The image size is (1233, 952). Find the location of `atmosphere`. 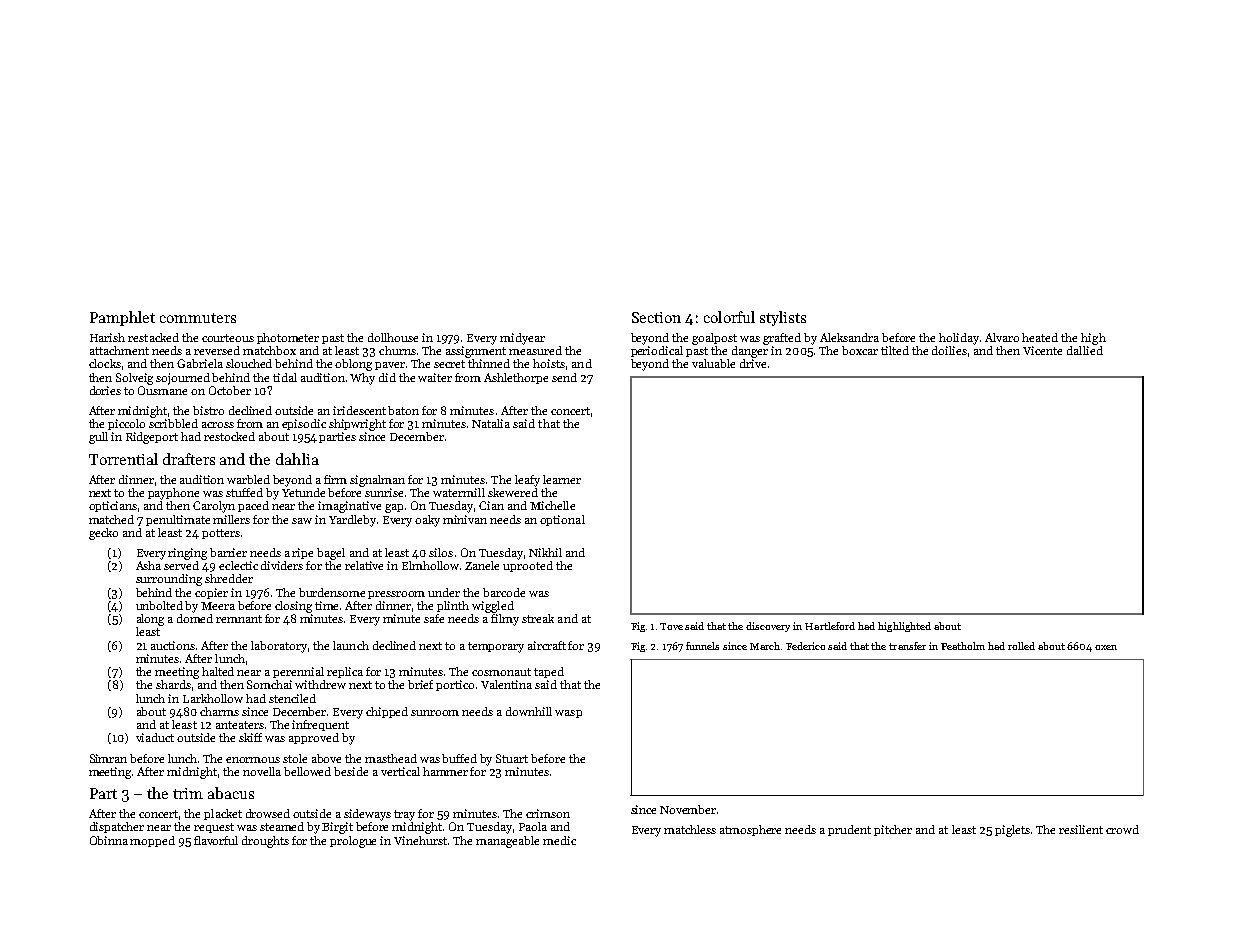

atmosphere is located at coordinates (750, 830).
